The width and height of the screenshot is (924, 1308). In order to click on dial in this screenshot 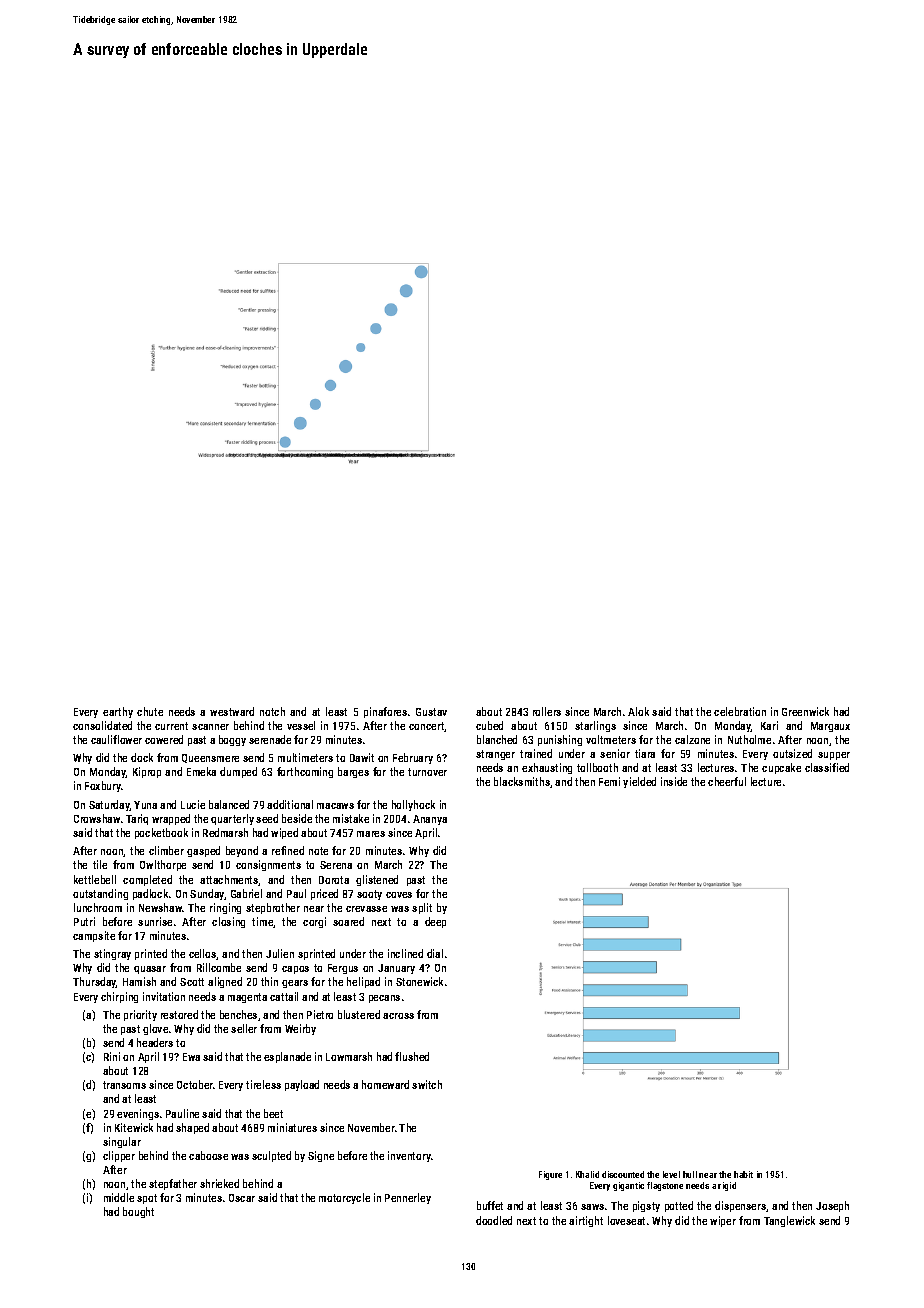, I will do `click(435, 953)`.
